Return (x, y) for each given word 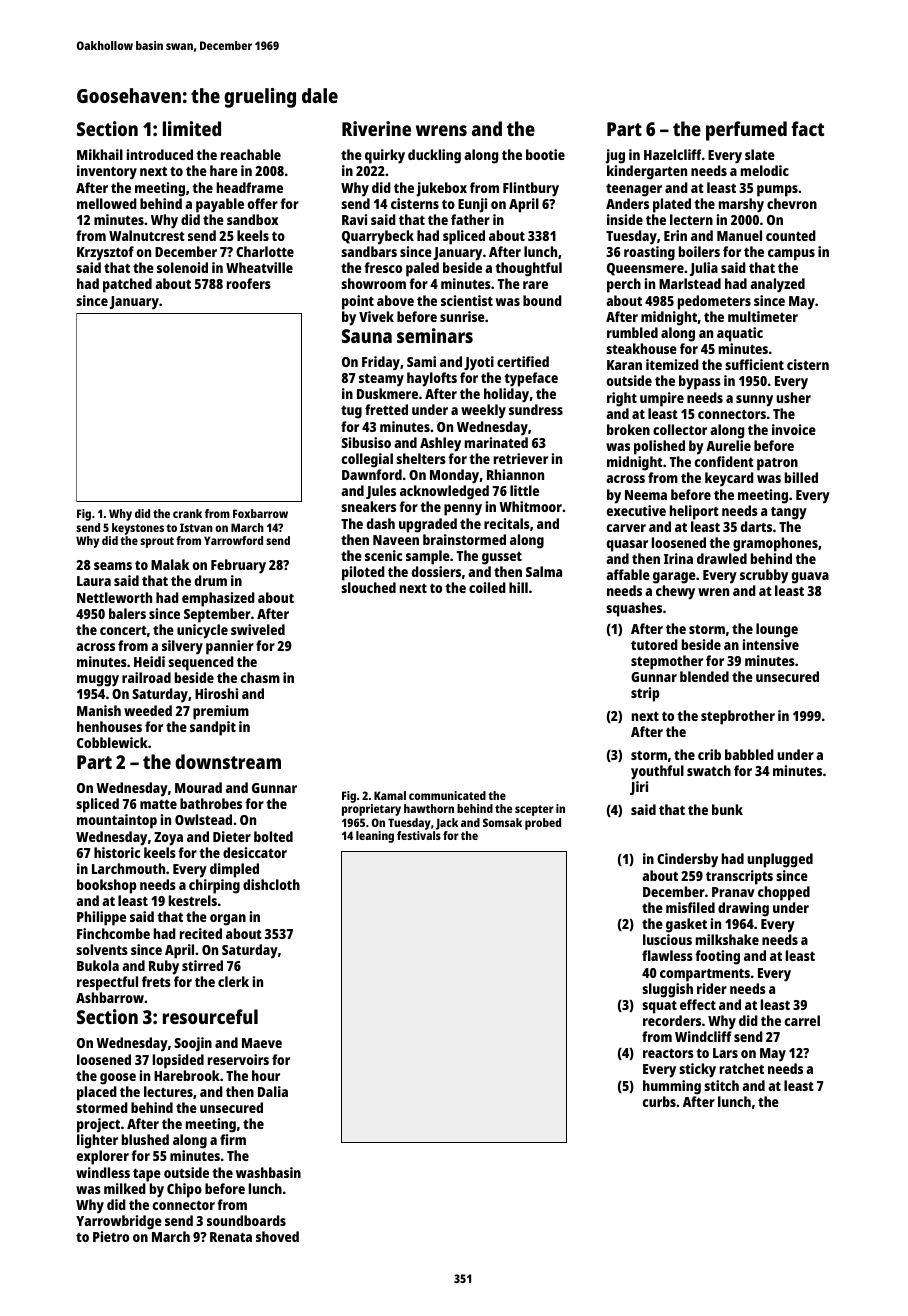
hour (266, 1075)
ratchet (742, 1068)
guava (810, 578)
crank (187, 513)
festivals (419, 835)
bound (542, 300)
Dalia (273, 1091)
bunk (727, 809)
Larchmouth (128, 868)
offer (263, 203)
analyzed (777, 285)
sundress (536, 409)
